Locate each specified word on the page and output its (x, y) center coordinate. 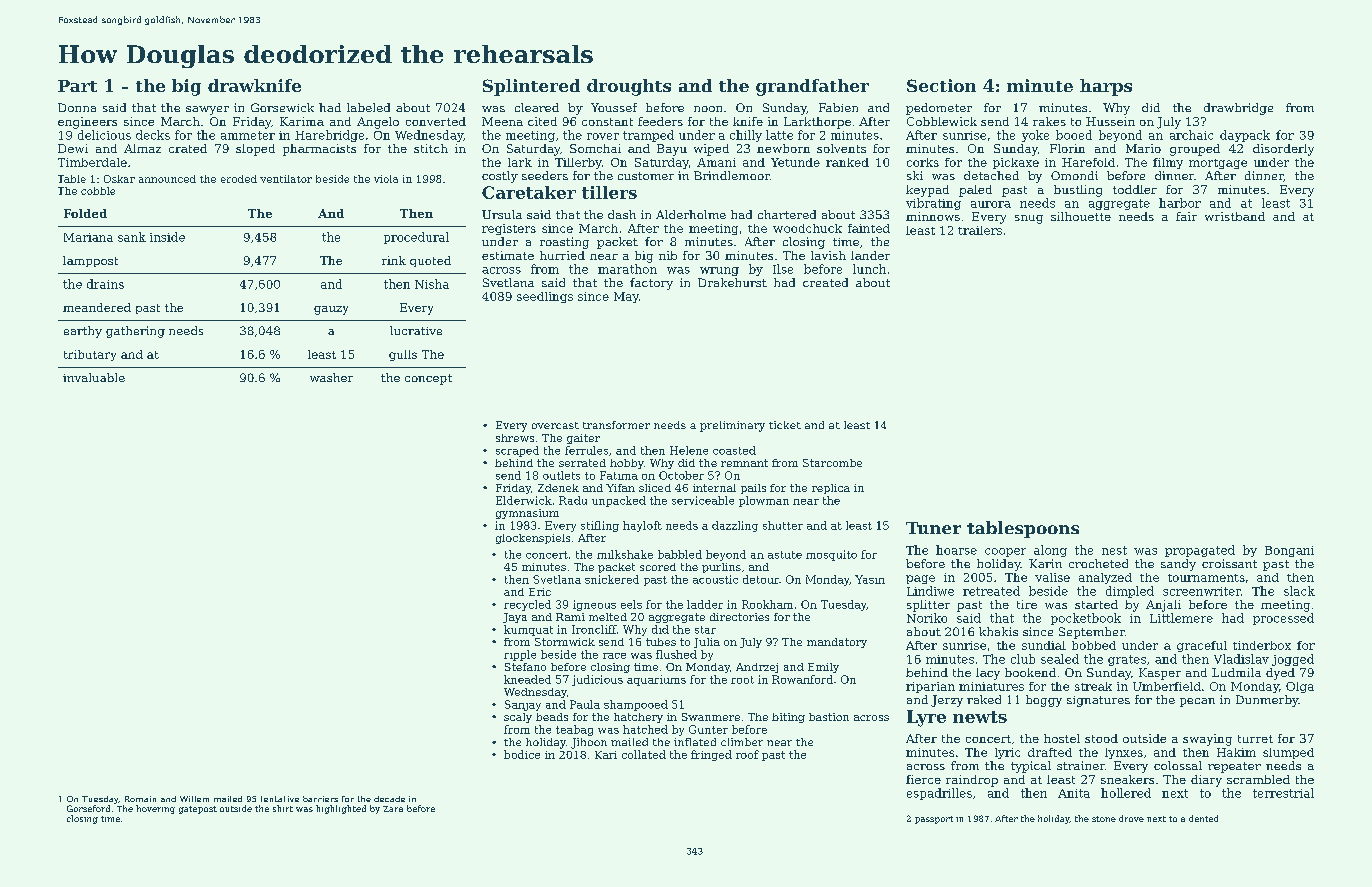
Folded (85, 213)
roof (747, 754)
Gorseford (88, 808)
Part (77, 86)
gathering (135, 332)
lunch (869, 269)
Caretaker (529, 192)
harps (1106, 87)
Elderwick (524, 500)
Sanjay (523, 705)
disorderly (1283, 150)
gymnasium (527, 514)
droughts (629, 87)
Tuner (933, 528)
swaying (1207, 740)
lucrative (416, 330)
